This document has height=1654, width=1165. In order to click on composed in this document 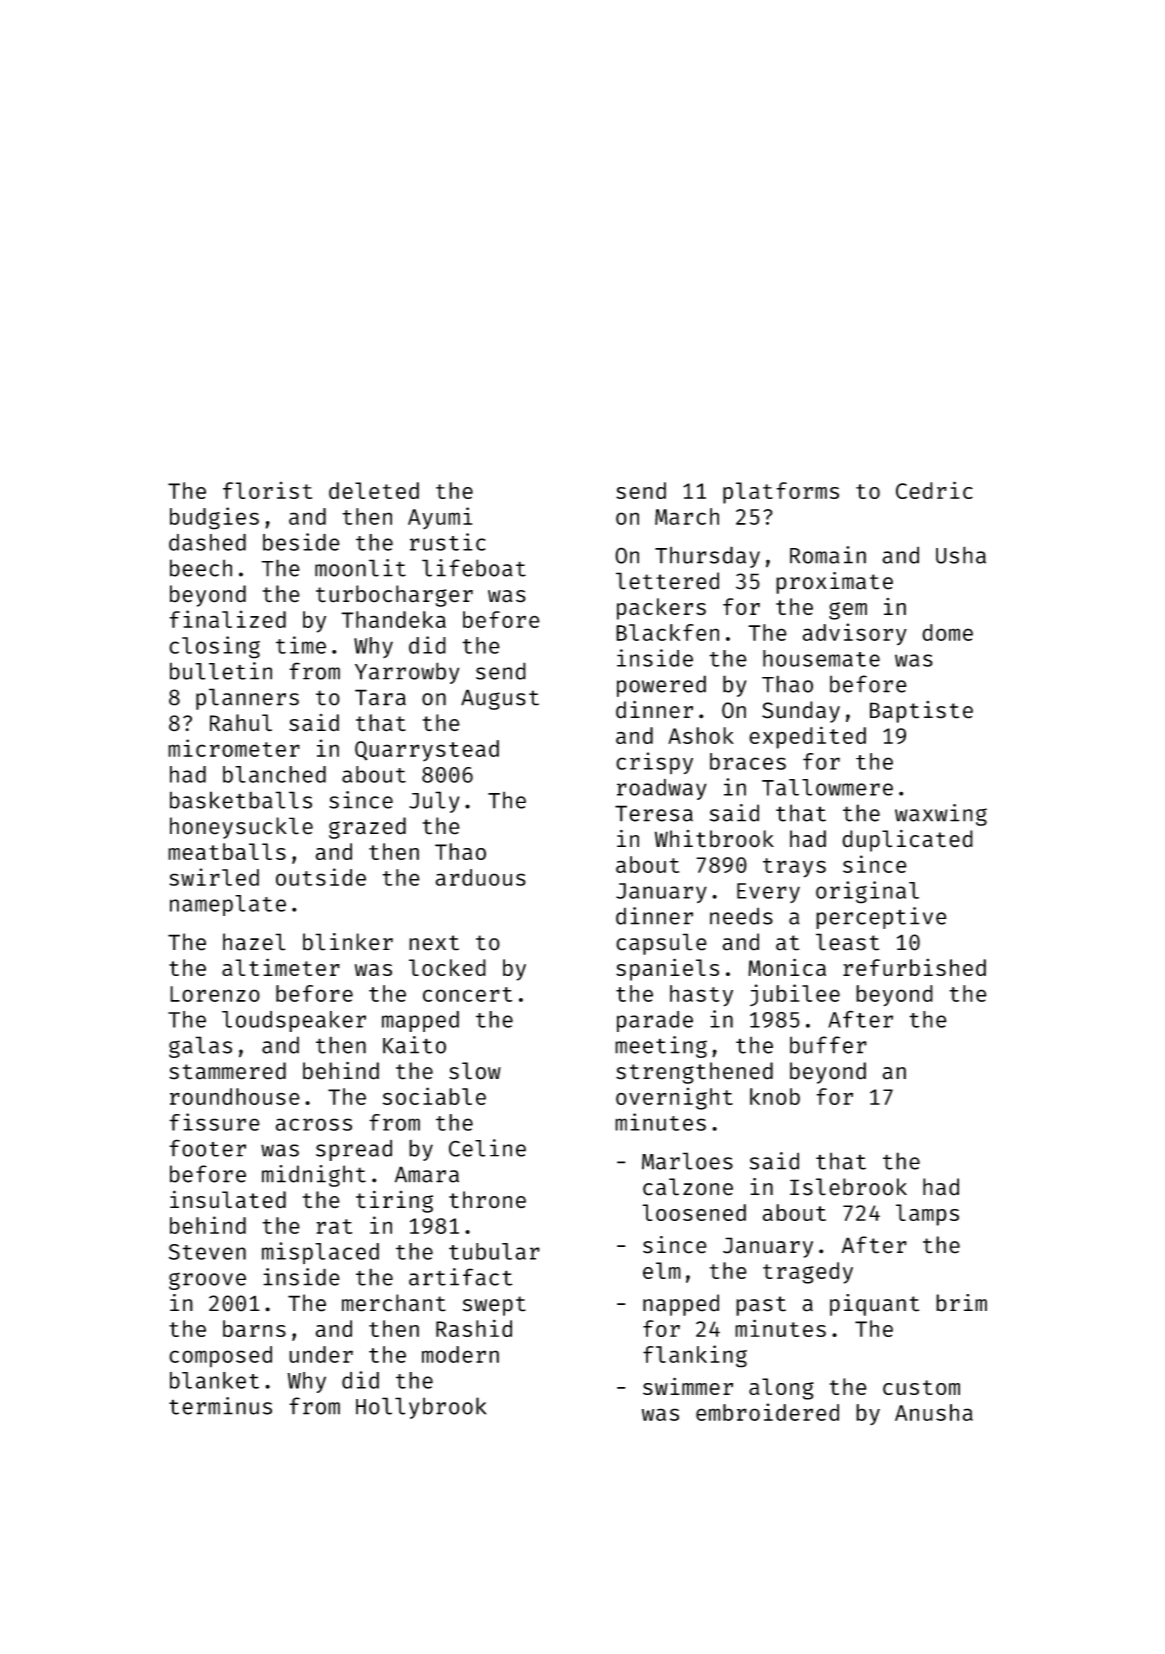, I will do `click(220, 1357)`.
